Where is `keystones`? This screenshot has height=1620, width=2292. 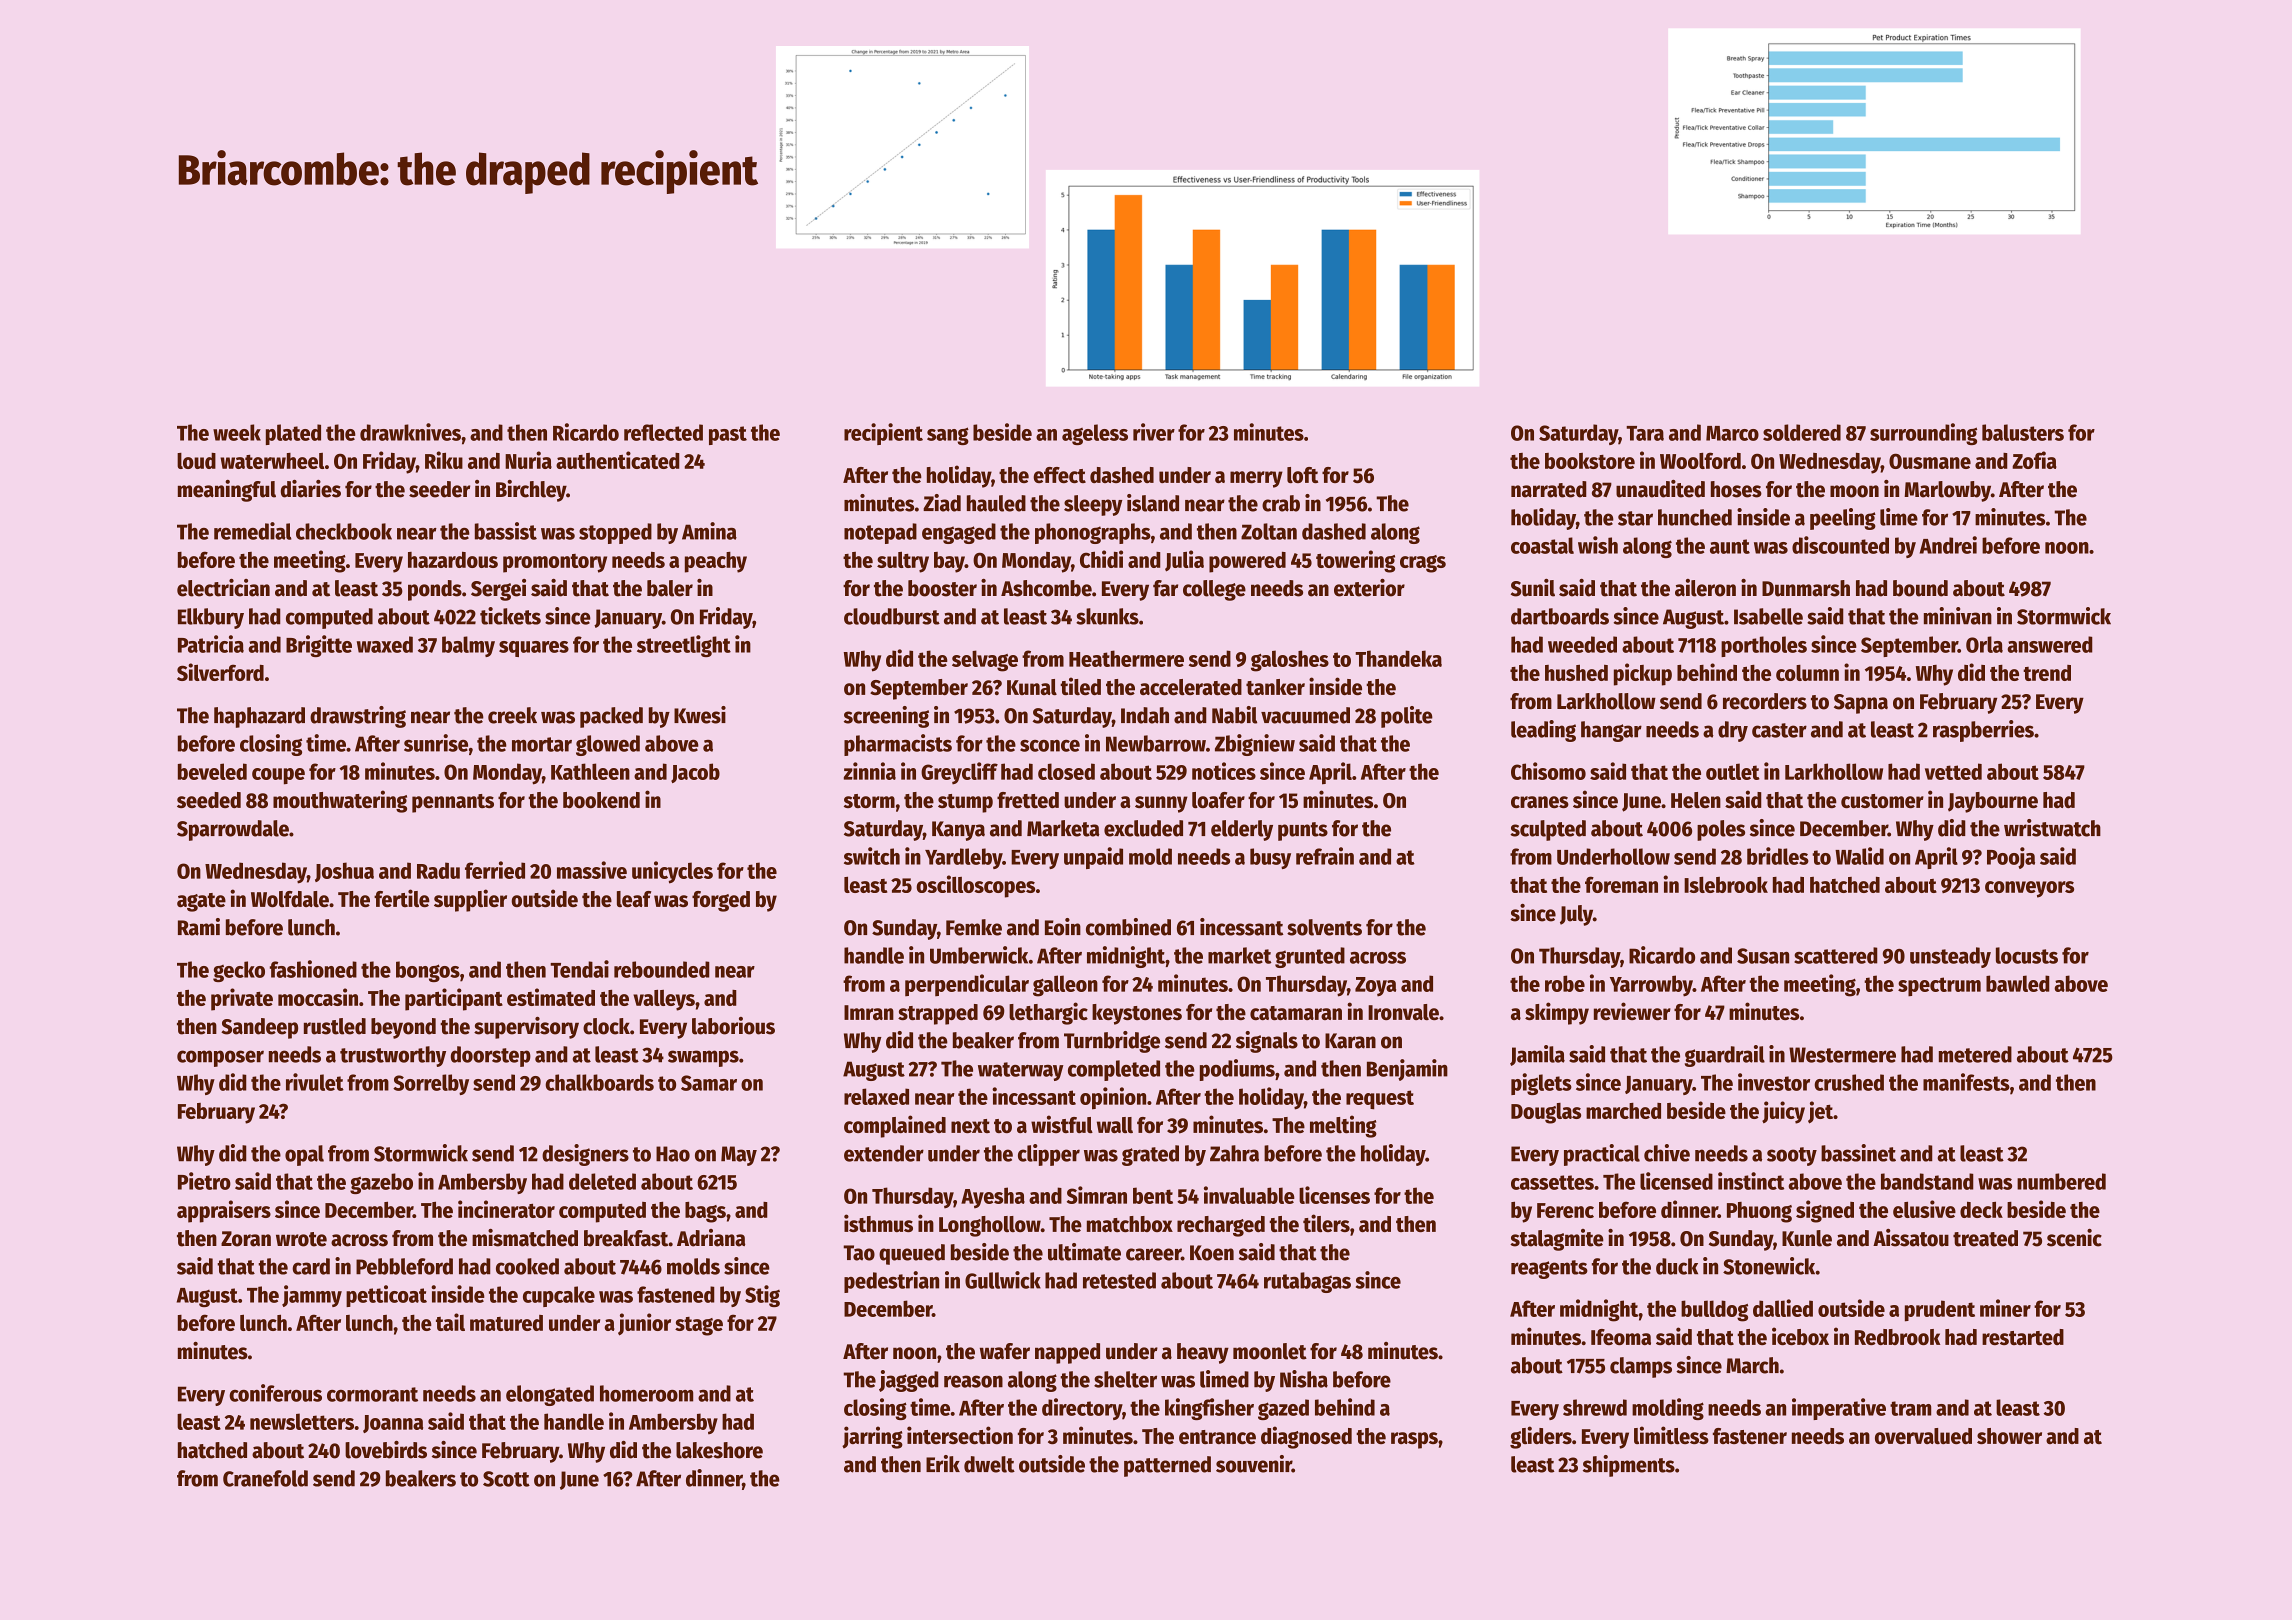 keystones is located at coordinates (1137, 1014).
